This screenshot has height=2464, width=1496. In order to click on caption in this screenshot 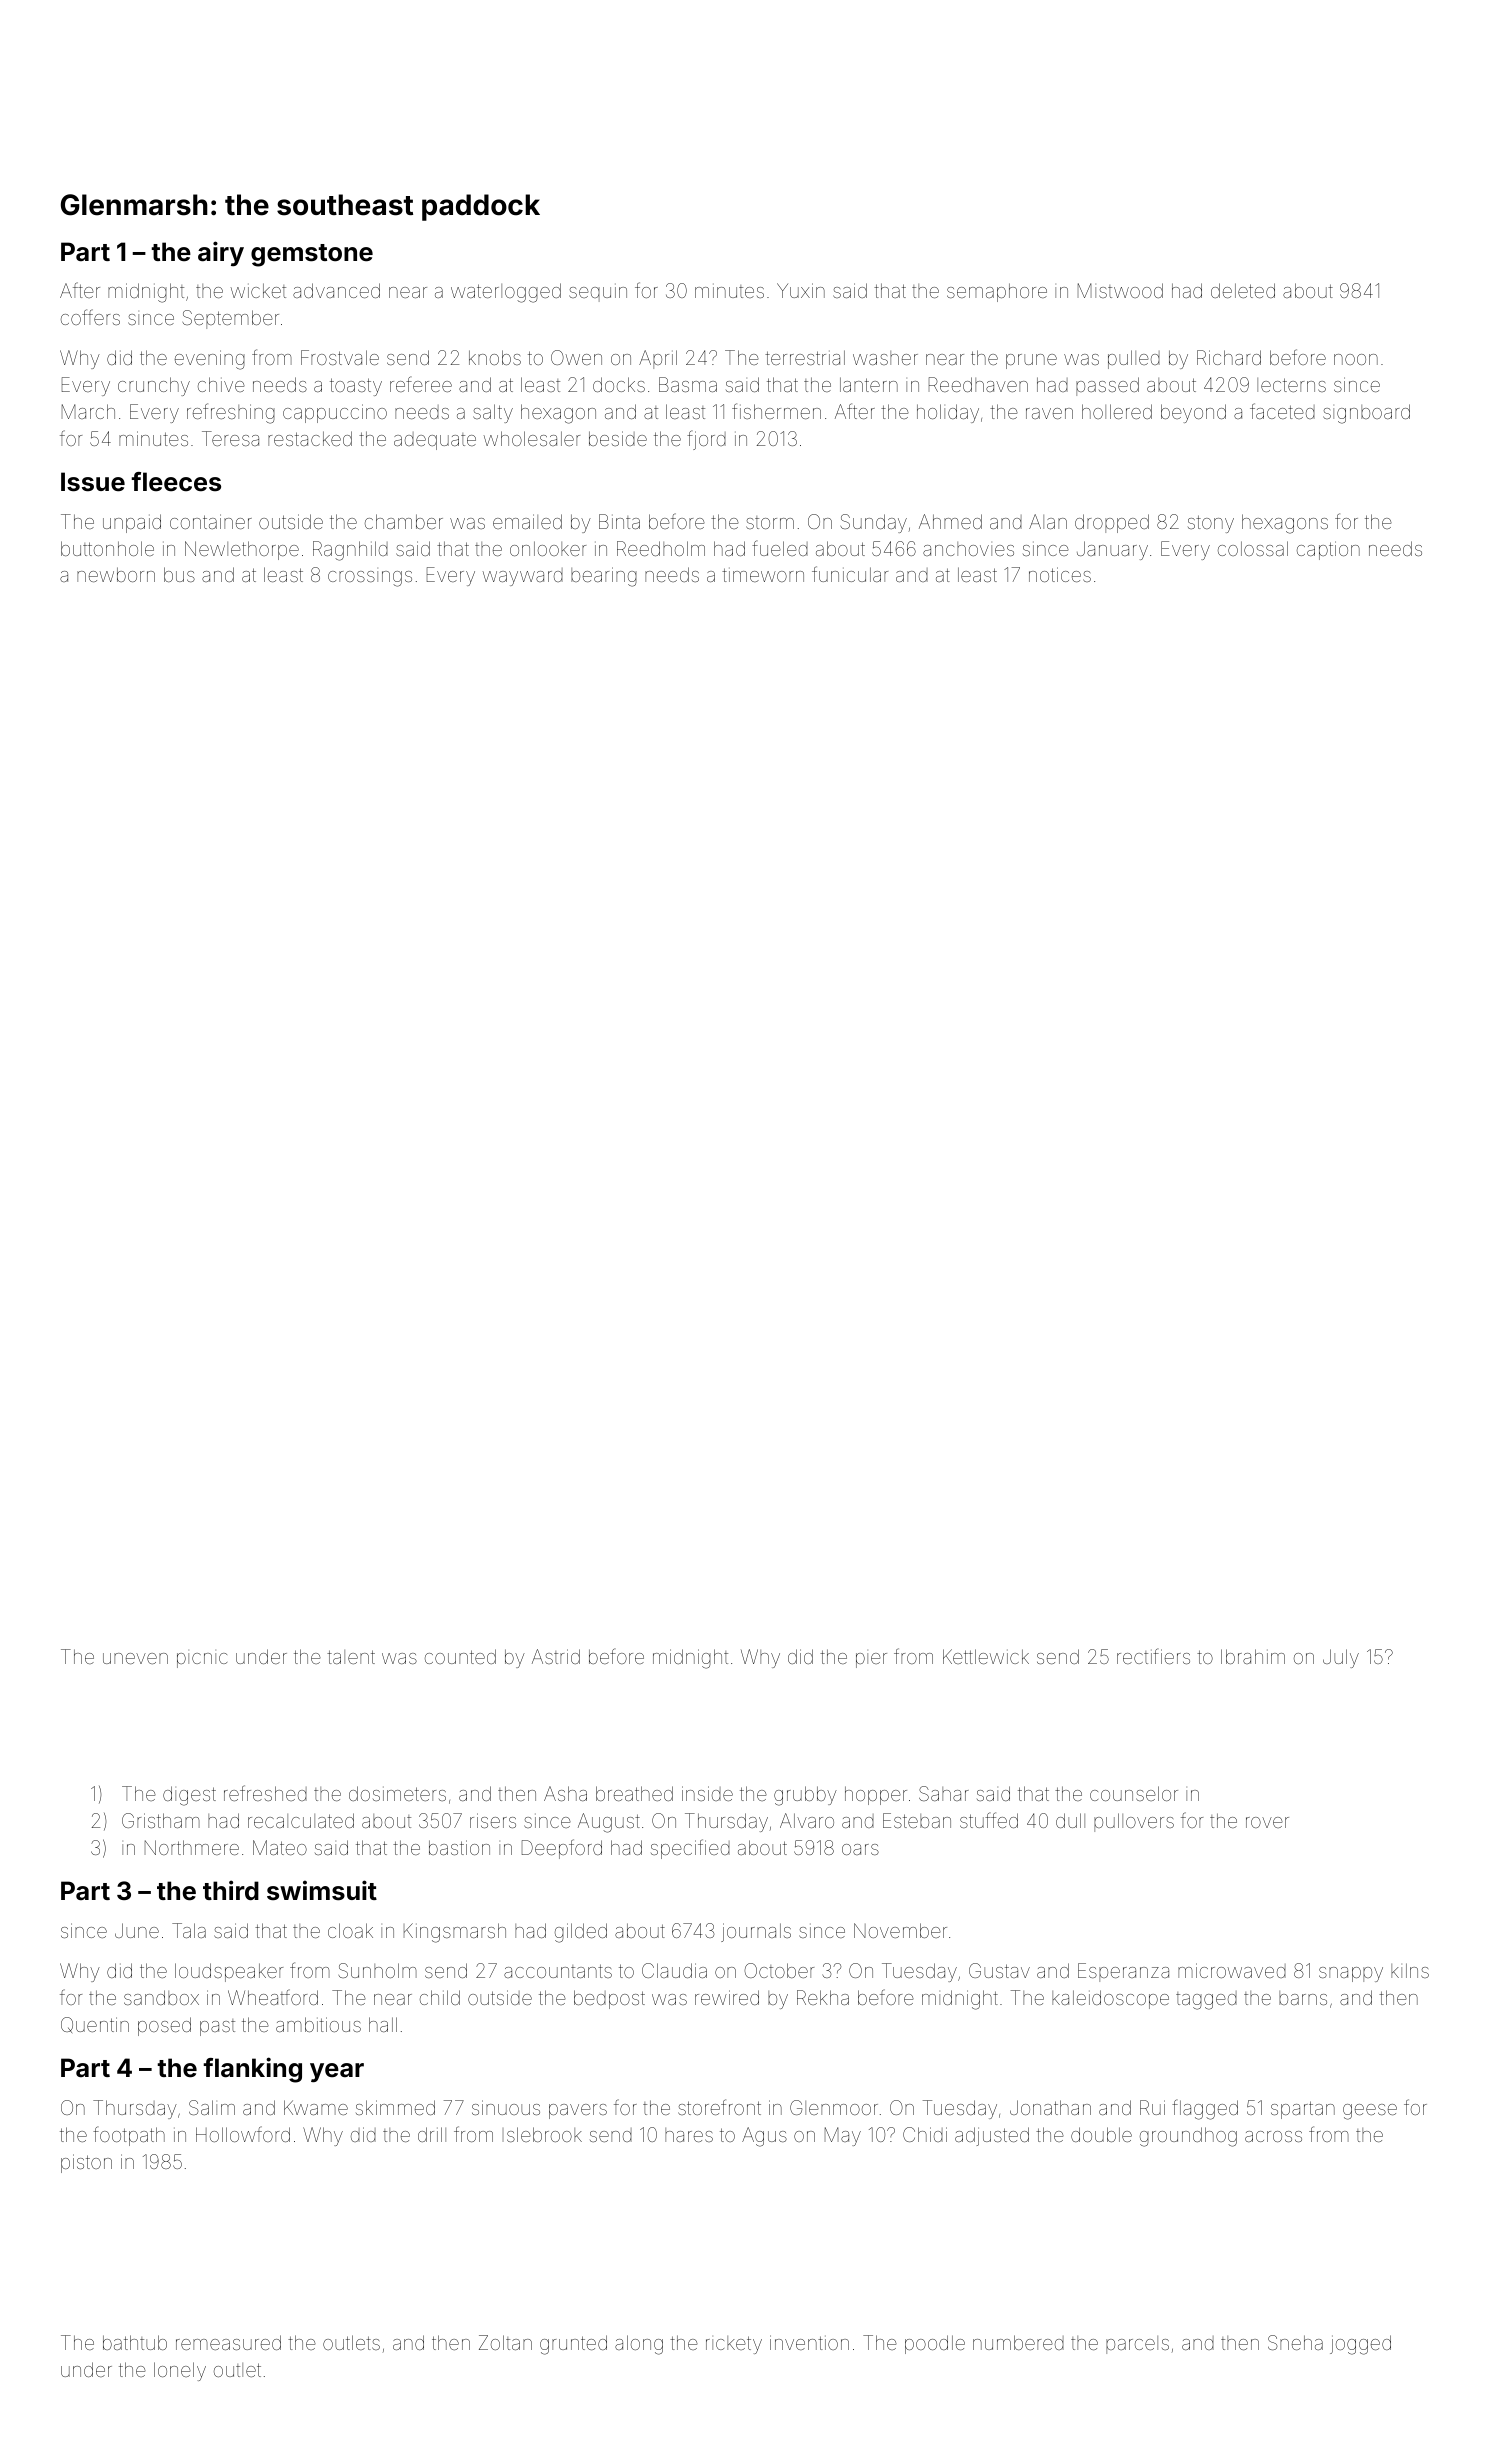, I will do `click(1328, 550)`.
